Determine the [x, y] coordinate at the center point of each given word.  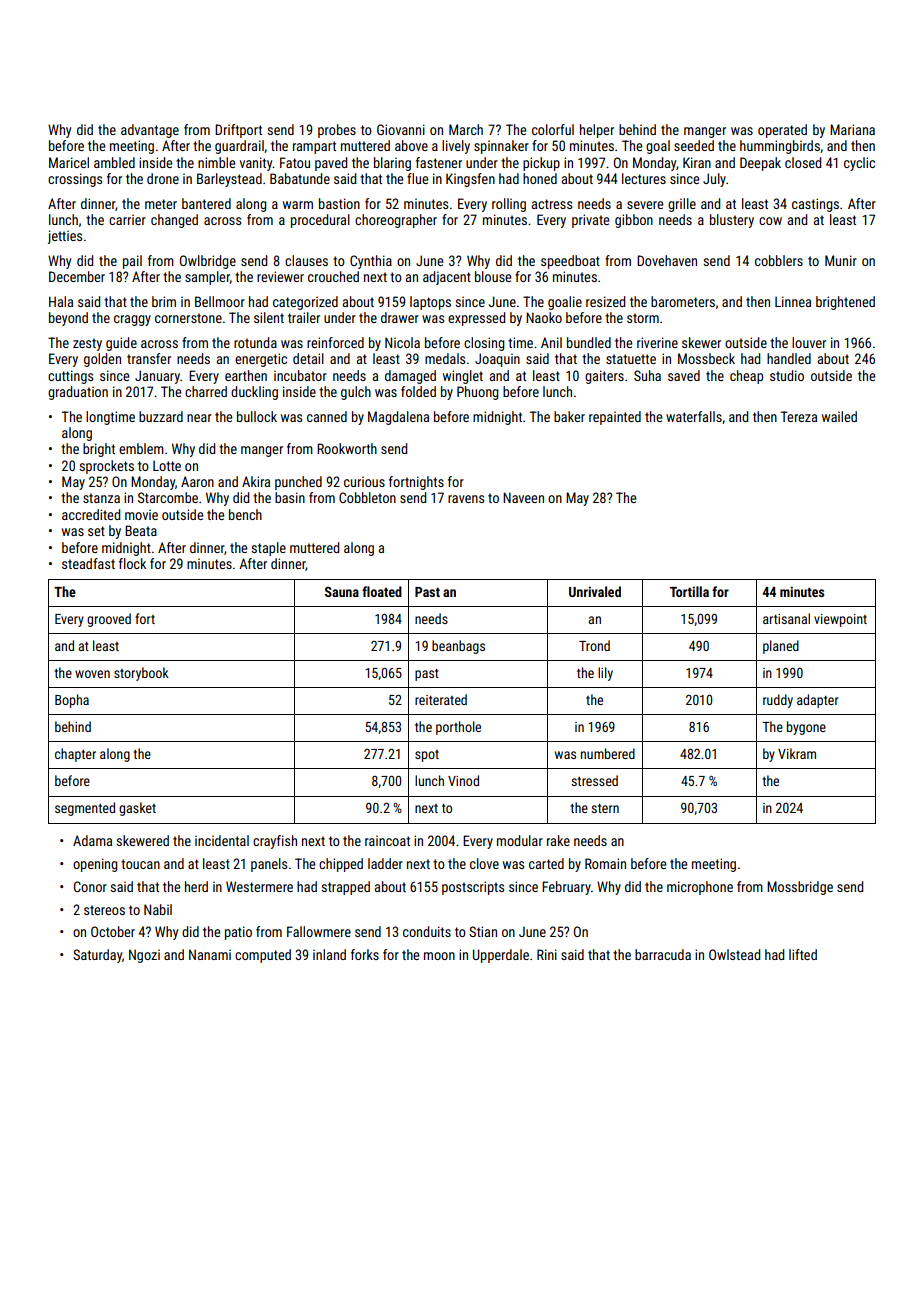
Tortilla [689, 591]
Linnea [793, 301]
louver [809, 342]
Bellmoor [220, 301]
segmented [85, 809]
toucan [140, 864]
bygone [806, 728]
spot [427, 756]
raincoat [387, 840]
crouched [333, 276]
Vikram [797, 753]
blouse [493, 276]
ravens [466, 499]
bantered [206, 203]
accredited [91, 514]
